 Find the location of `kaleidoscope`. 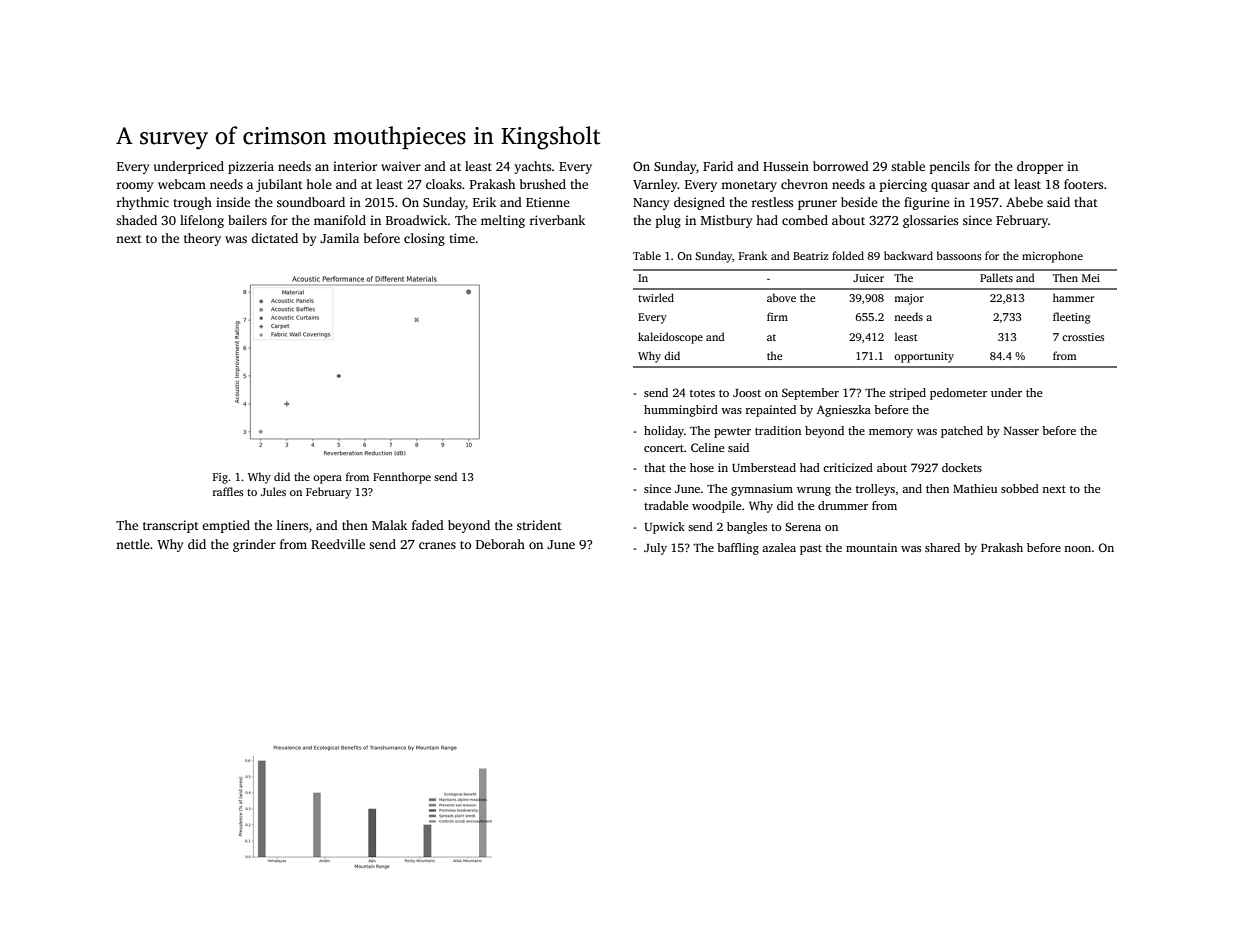

kaleidoscope is located at coordinates (670, 338).
